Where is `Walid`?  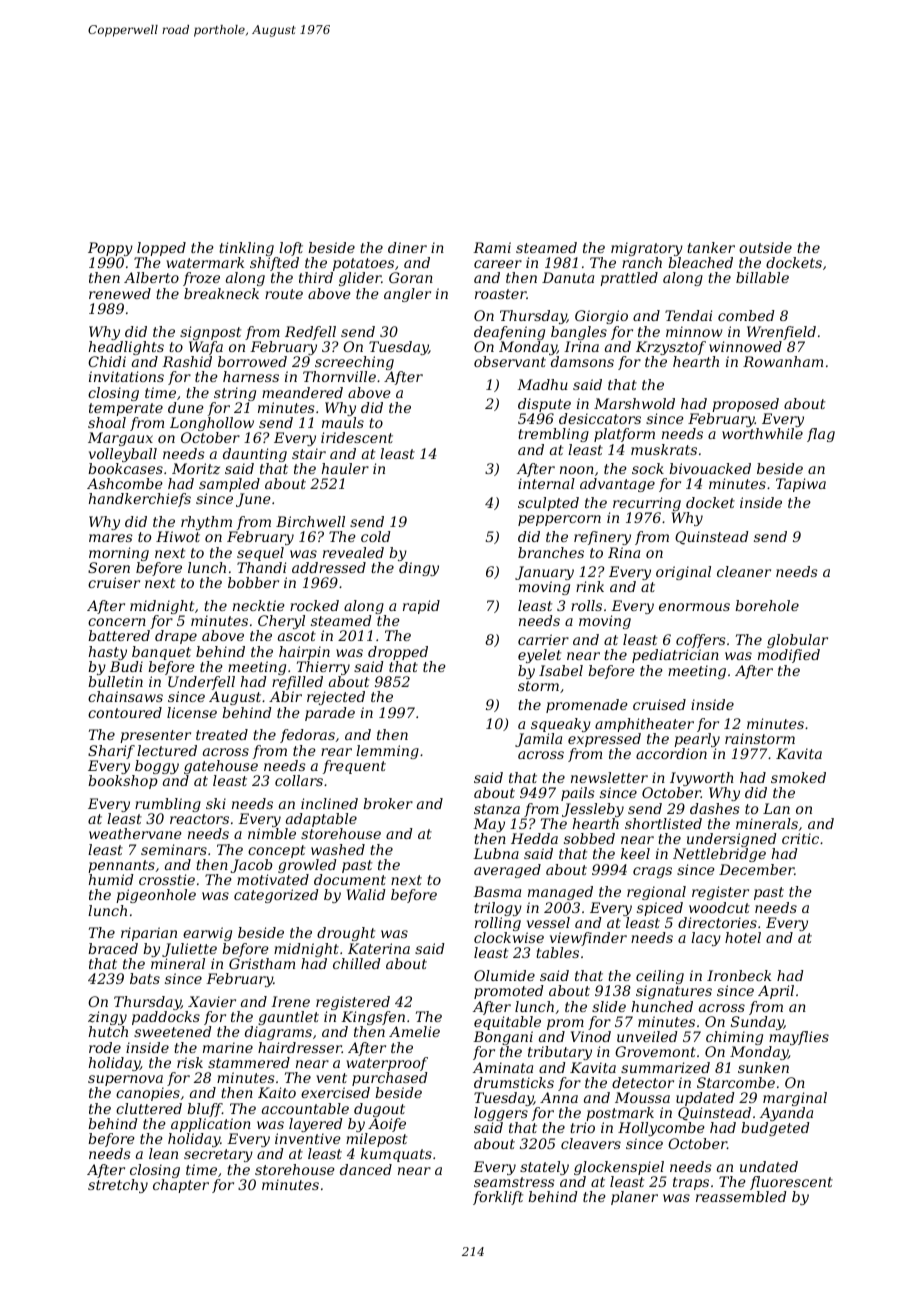
Walid is located at coordinates (366, 894).
